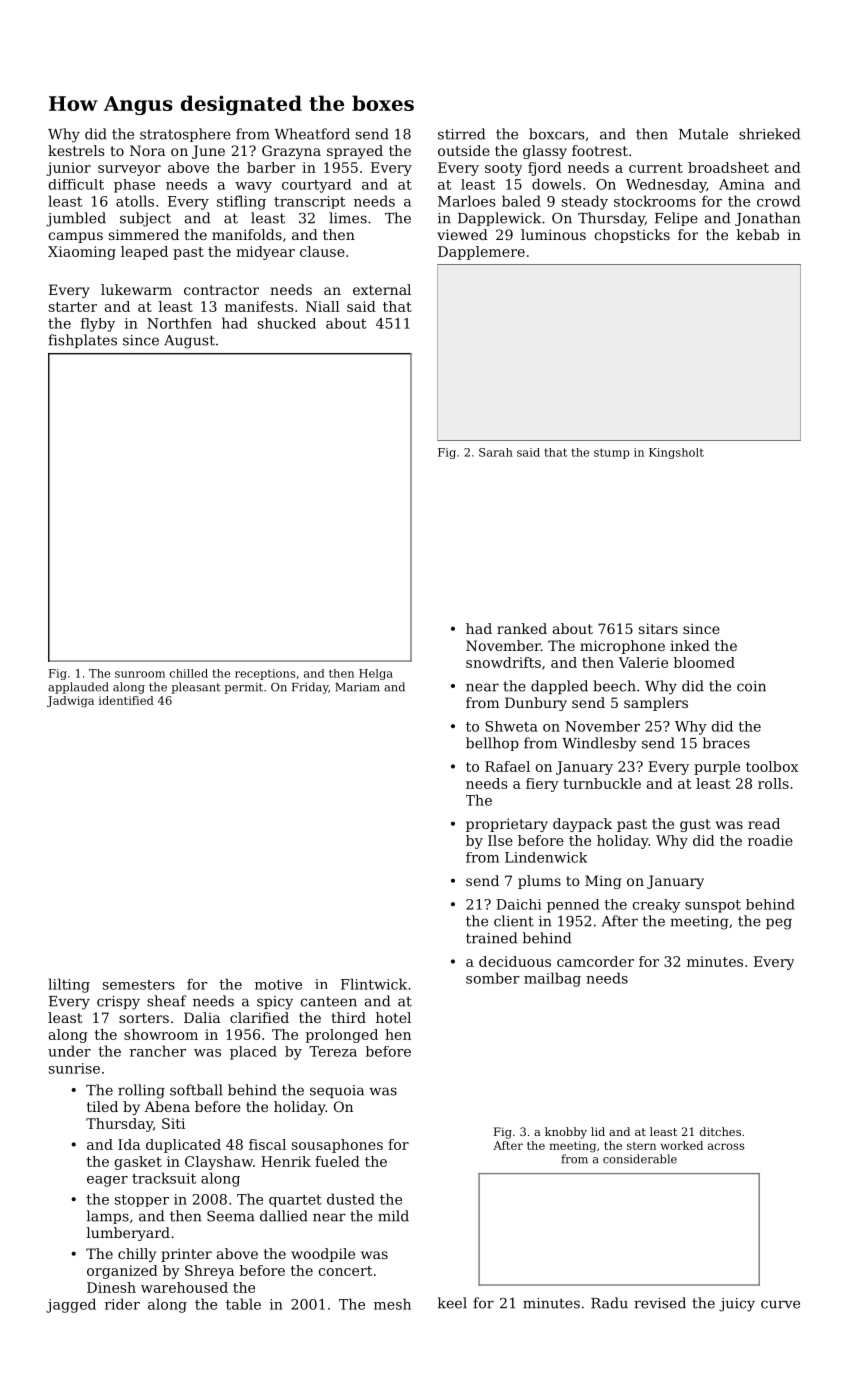 This document has width=849, height=1400. Describe the element at coordinates (542, 785) in the document. I see `fiery` at that location.
